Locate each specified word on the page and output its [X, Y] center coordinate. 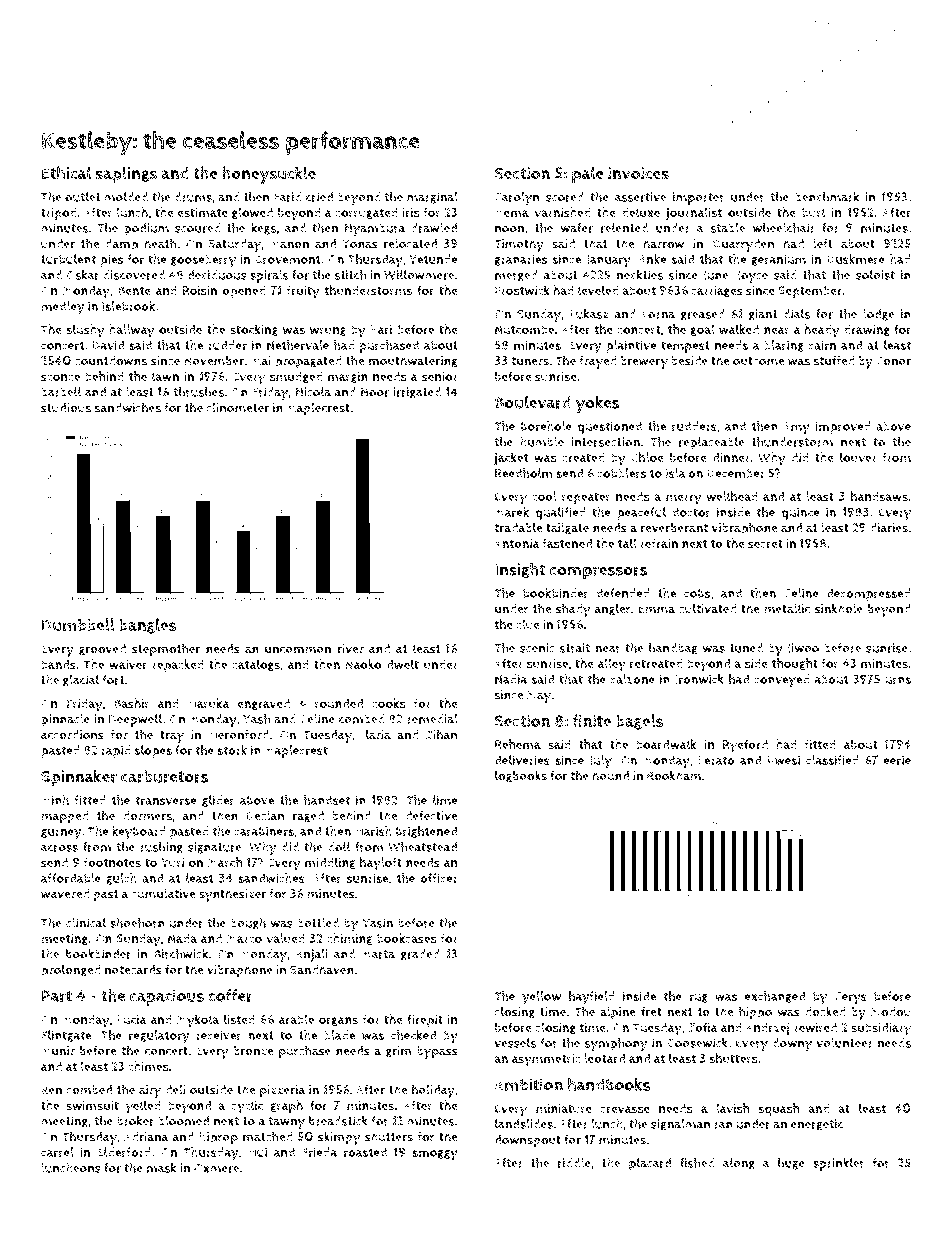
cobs [697, 593]
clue [528, 624]
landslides [524, 1124]
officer [439, 878]
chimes [148, 1066]
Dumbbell [78, 625]
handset [327, 800]
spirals [269, 276]
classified [832, 760]
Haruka [209, 703]
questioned [609, 427]
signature [215, 848]
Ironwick [699, 679]
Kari [381, 330]
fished [697, 1162]
